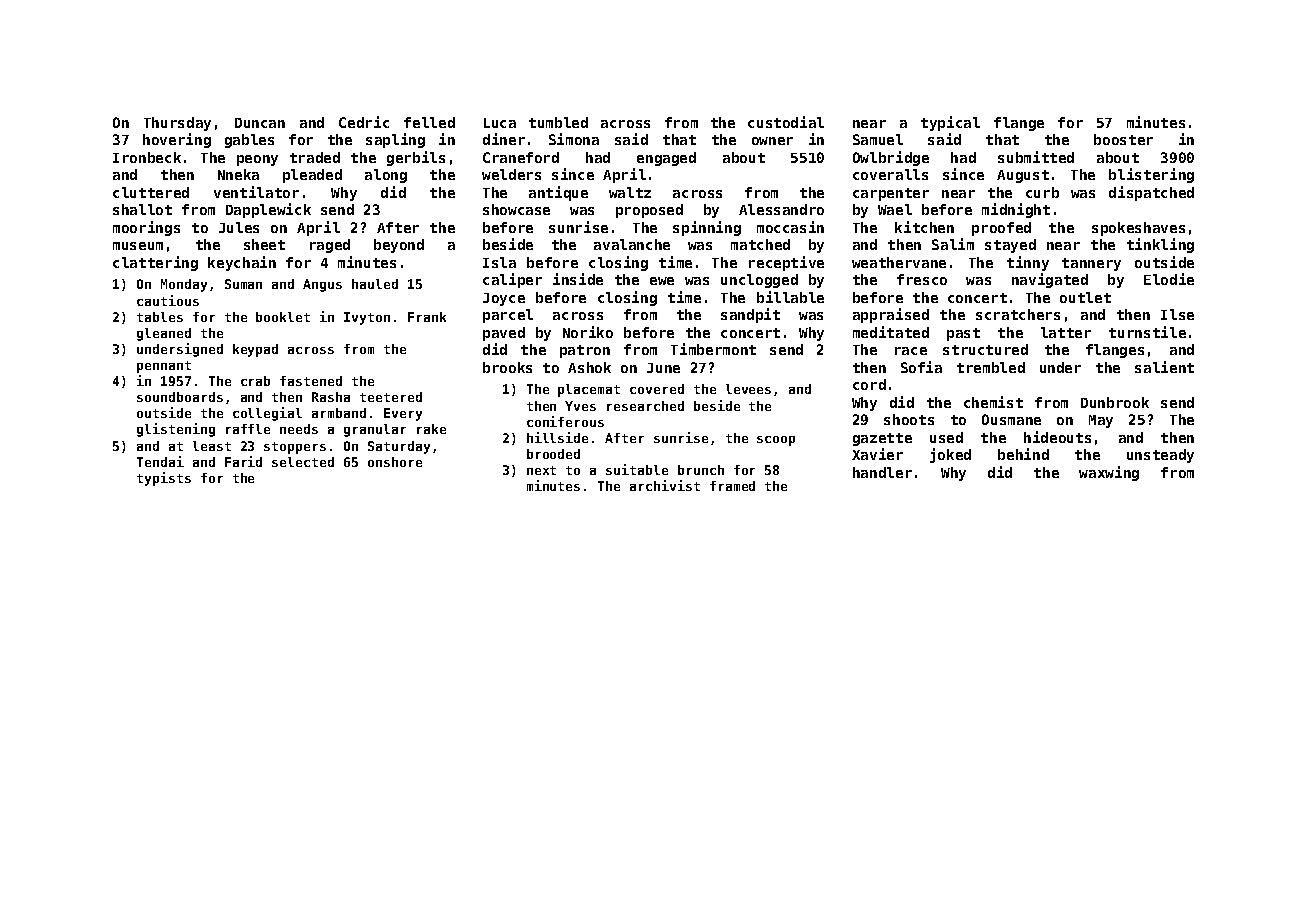  I want to click on tumbled, so click(558, 122).
